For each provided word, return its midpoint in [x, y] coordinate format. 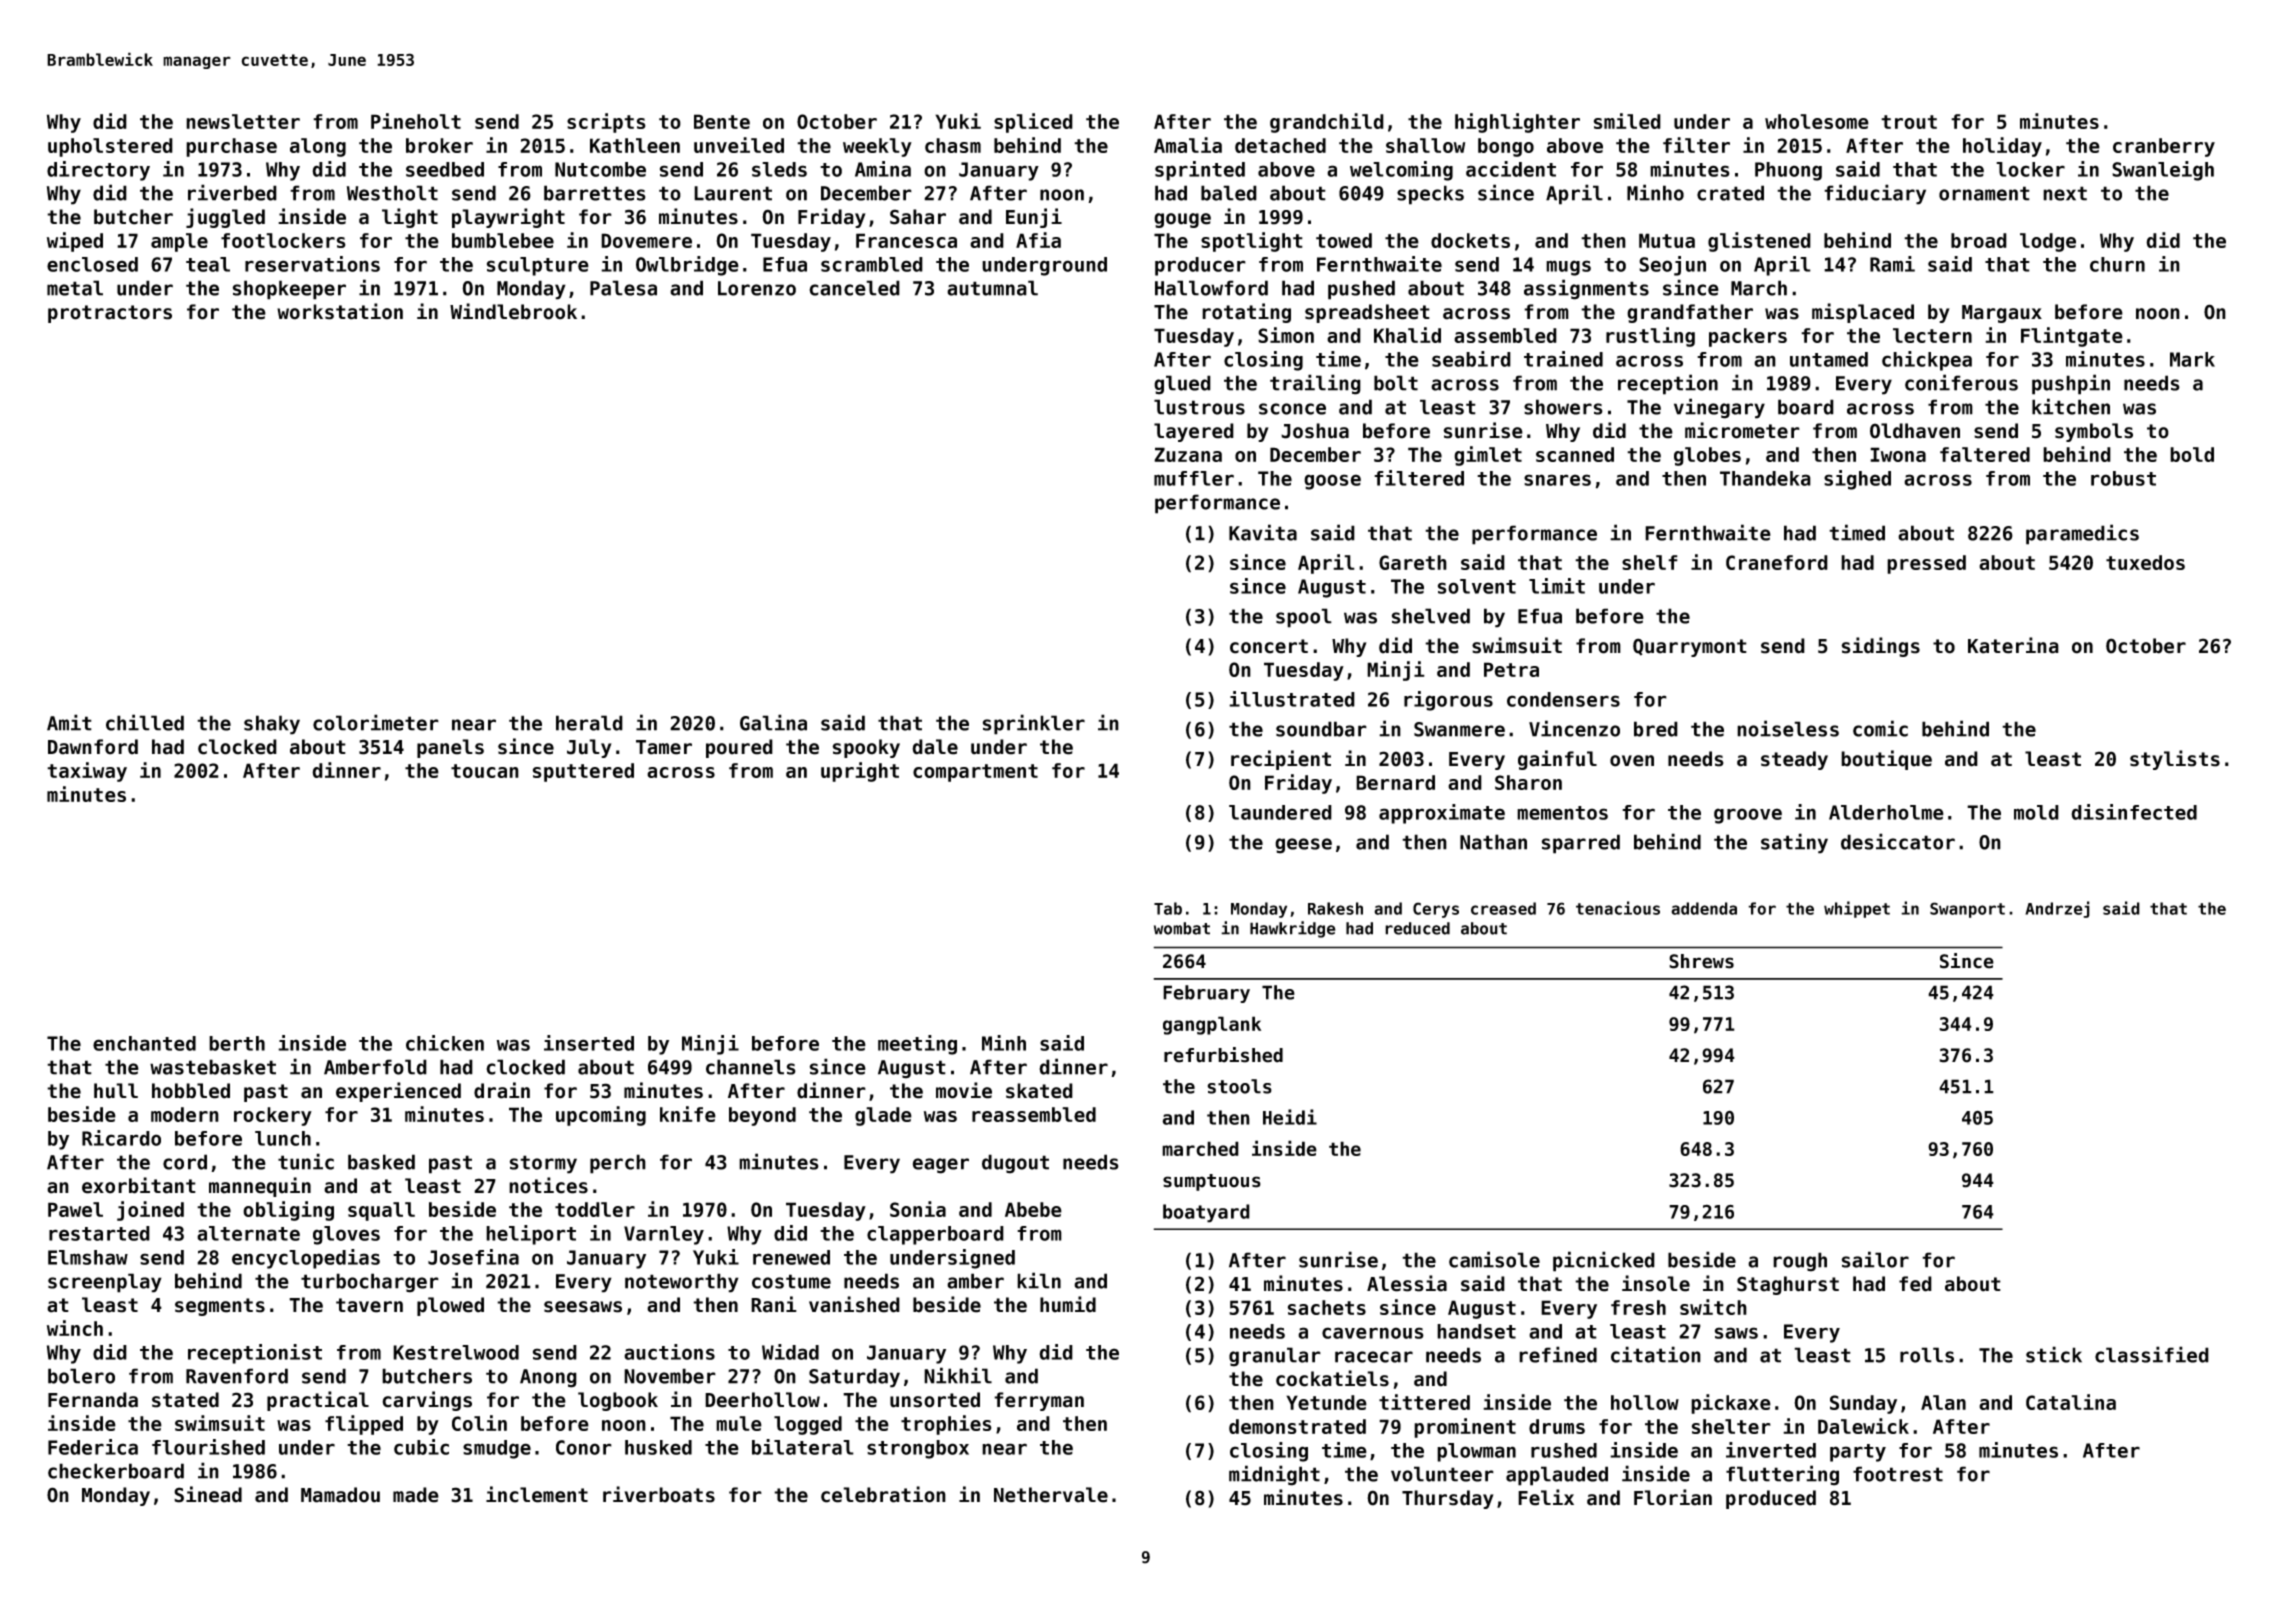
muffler [1194, 478]
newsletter [243, 121]
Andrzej [2057, 909]
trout [1909, 122]
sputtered [583, 772]
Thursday [1448, 1499]
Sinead [208, 1494]
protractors [110, 314]
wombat [1182, 928]
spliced [1033, 123]
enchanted [144, 1043]
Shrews [1701, 961]
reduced [1417, 928]
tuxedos [2145, 562]
